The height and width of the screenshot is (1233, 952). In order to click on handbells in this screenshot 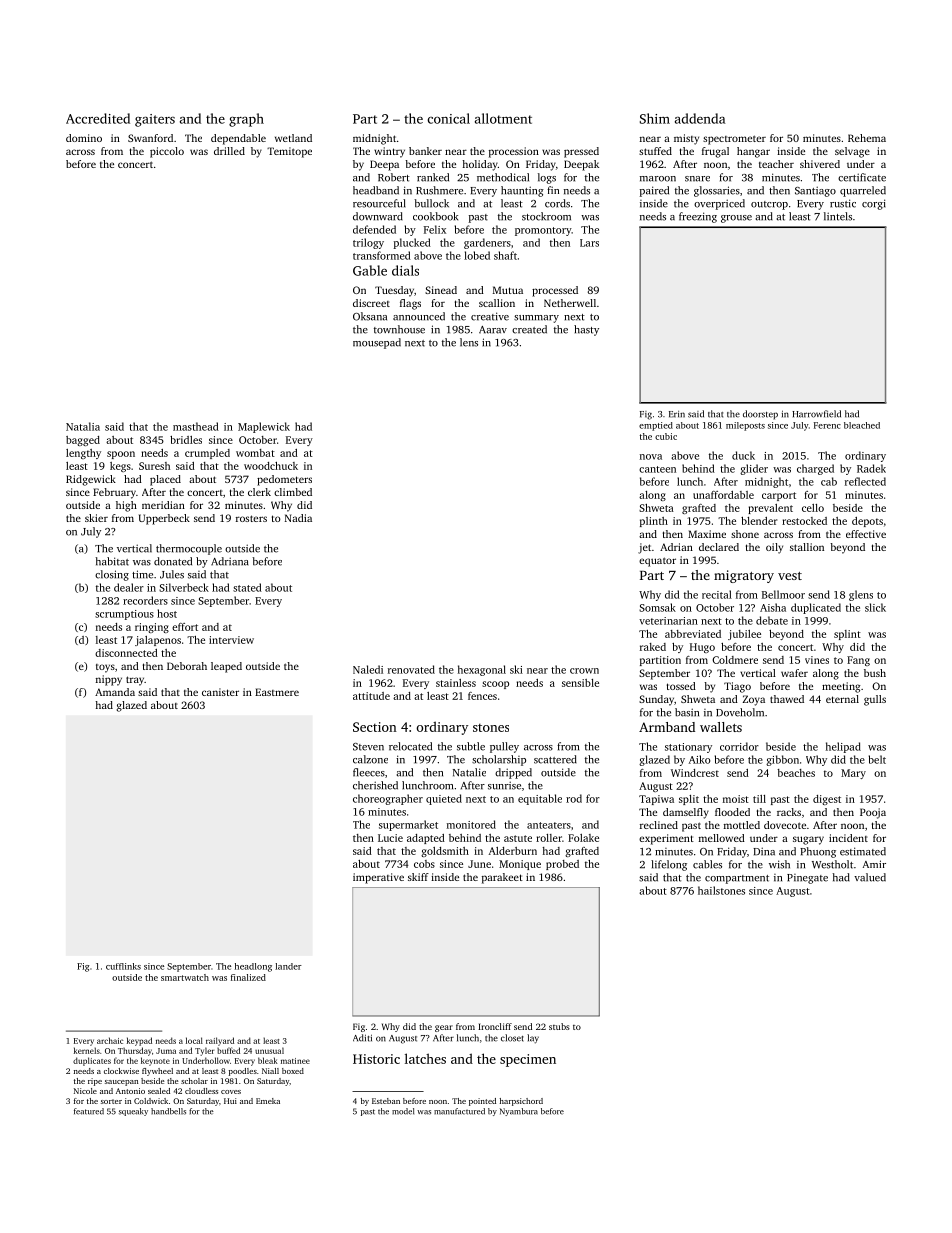, I will do `click(168, 1111)`.
